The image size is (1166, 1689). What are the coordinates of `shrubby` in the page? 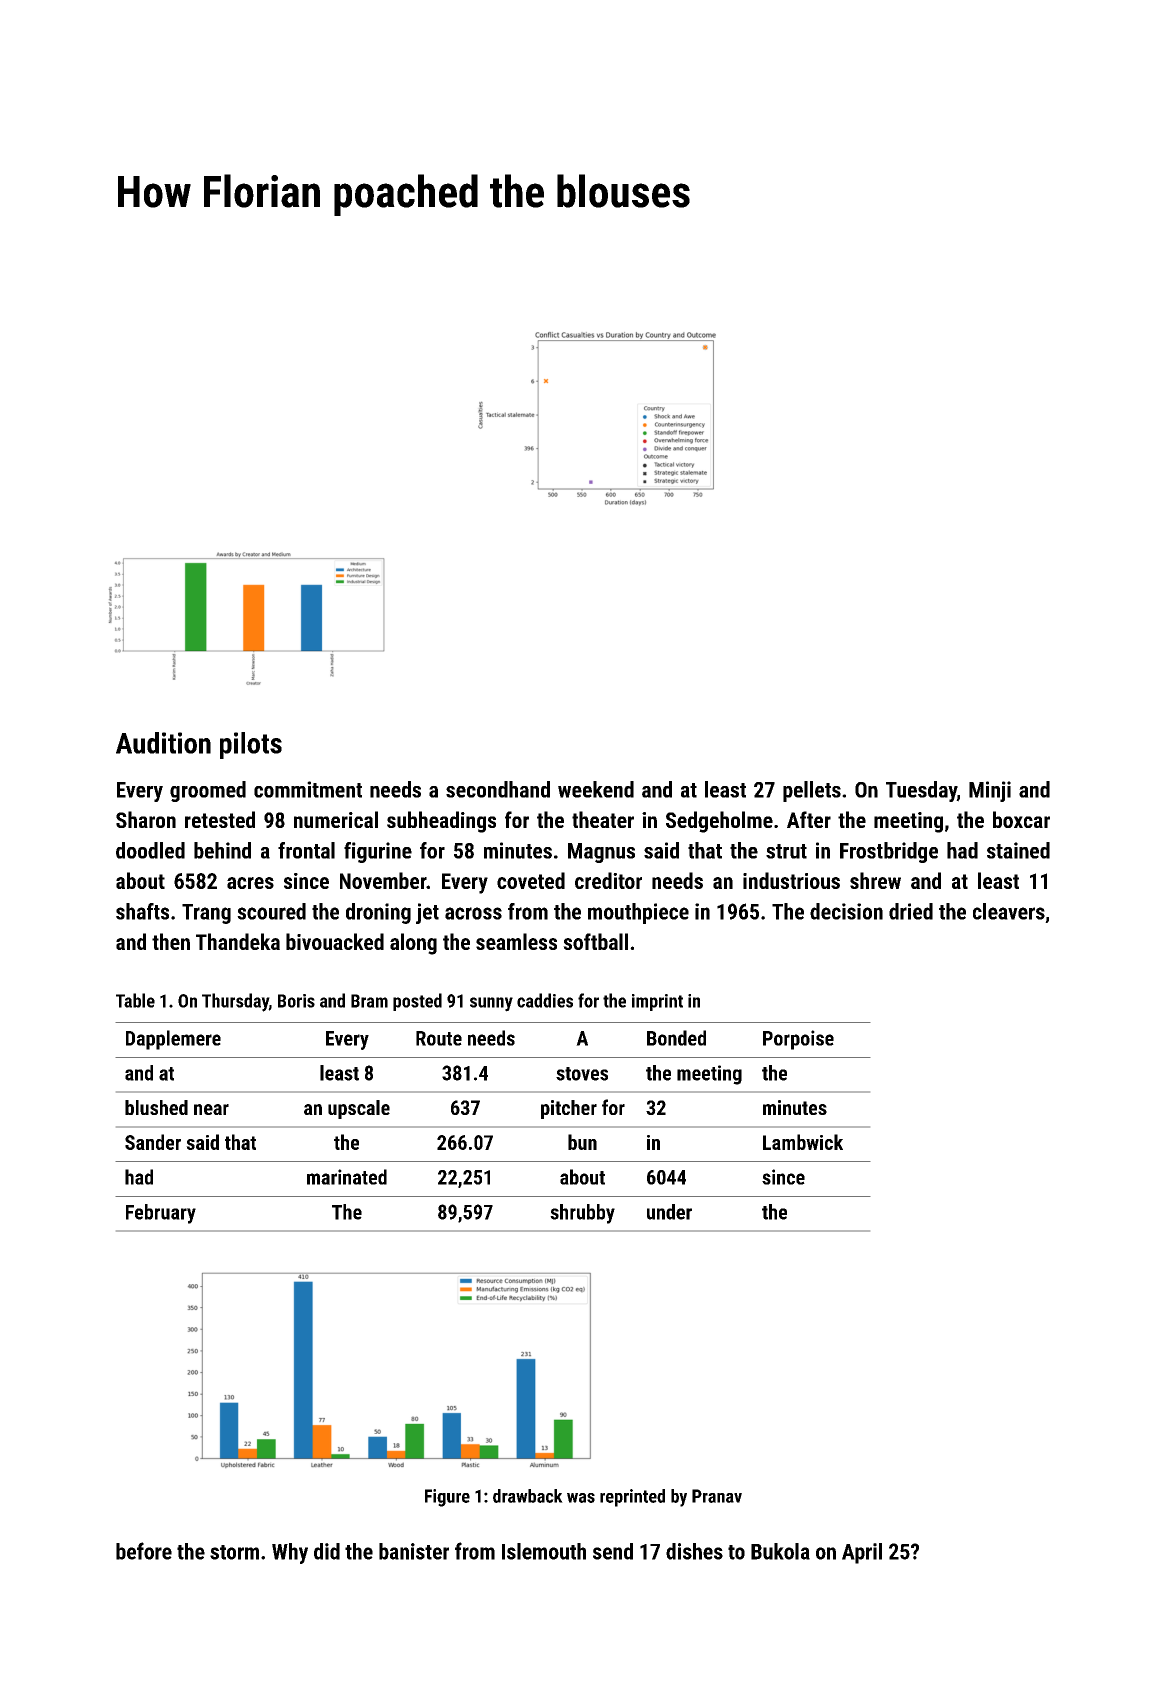 It's located at (582, 1214).
